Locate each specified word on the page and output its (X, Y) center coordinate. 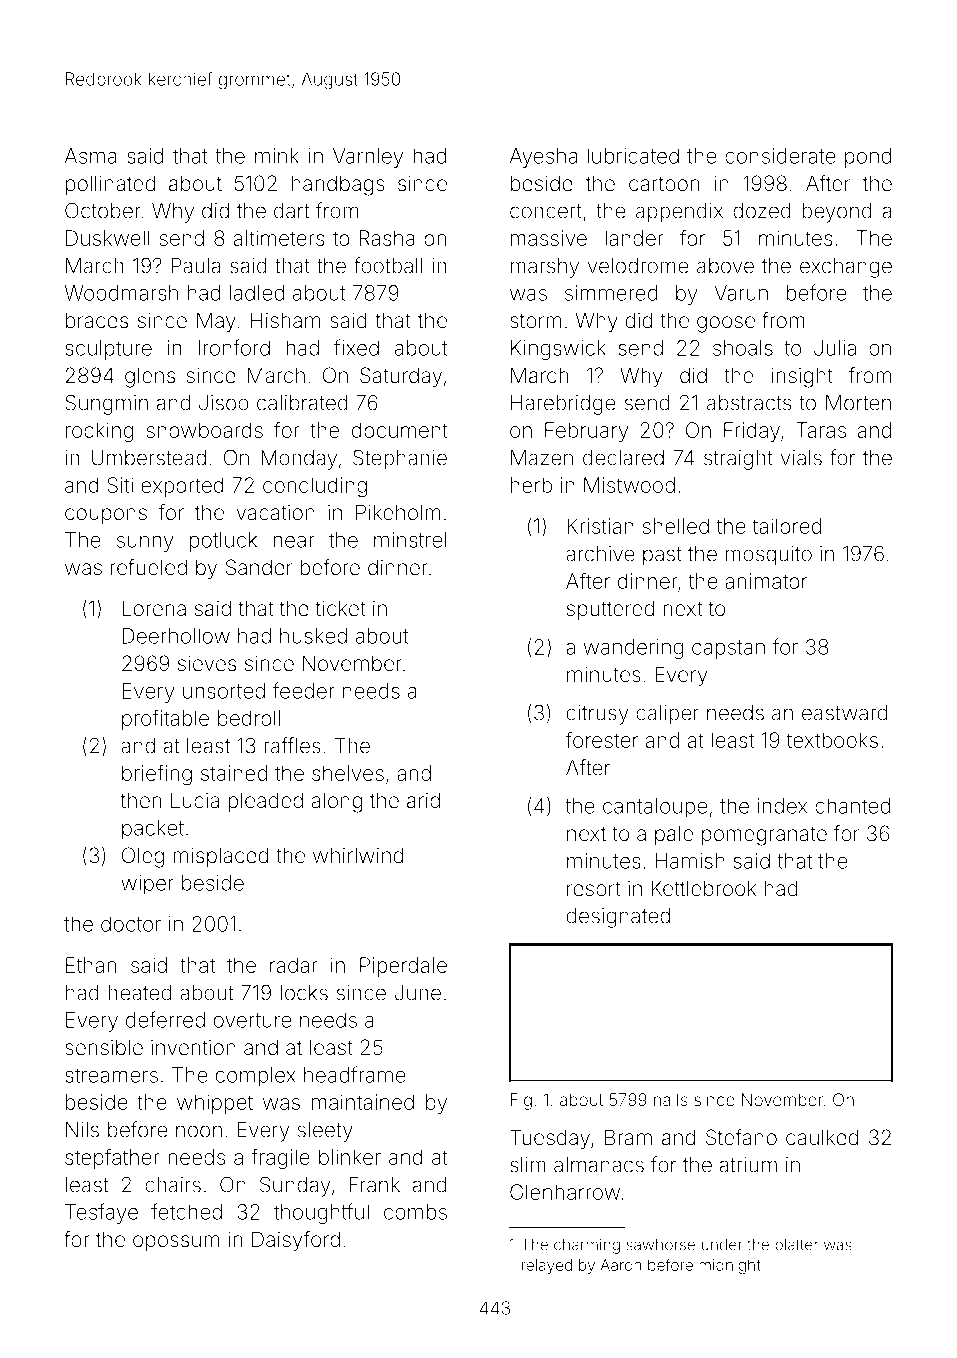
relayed (547, 1266)
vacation (275, 512)
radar (294, 965)
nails (671, 1099)
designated (618, 918)
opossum (176, 1243)
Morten (858, 403)
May (216, 322)
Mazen (542, 458)
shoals (743, 348)
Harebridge (563, 405)
